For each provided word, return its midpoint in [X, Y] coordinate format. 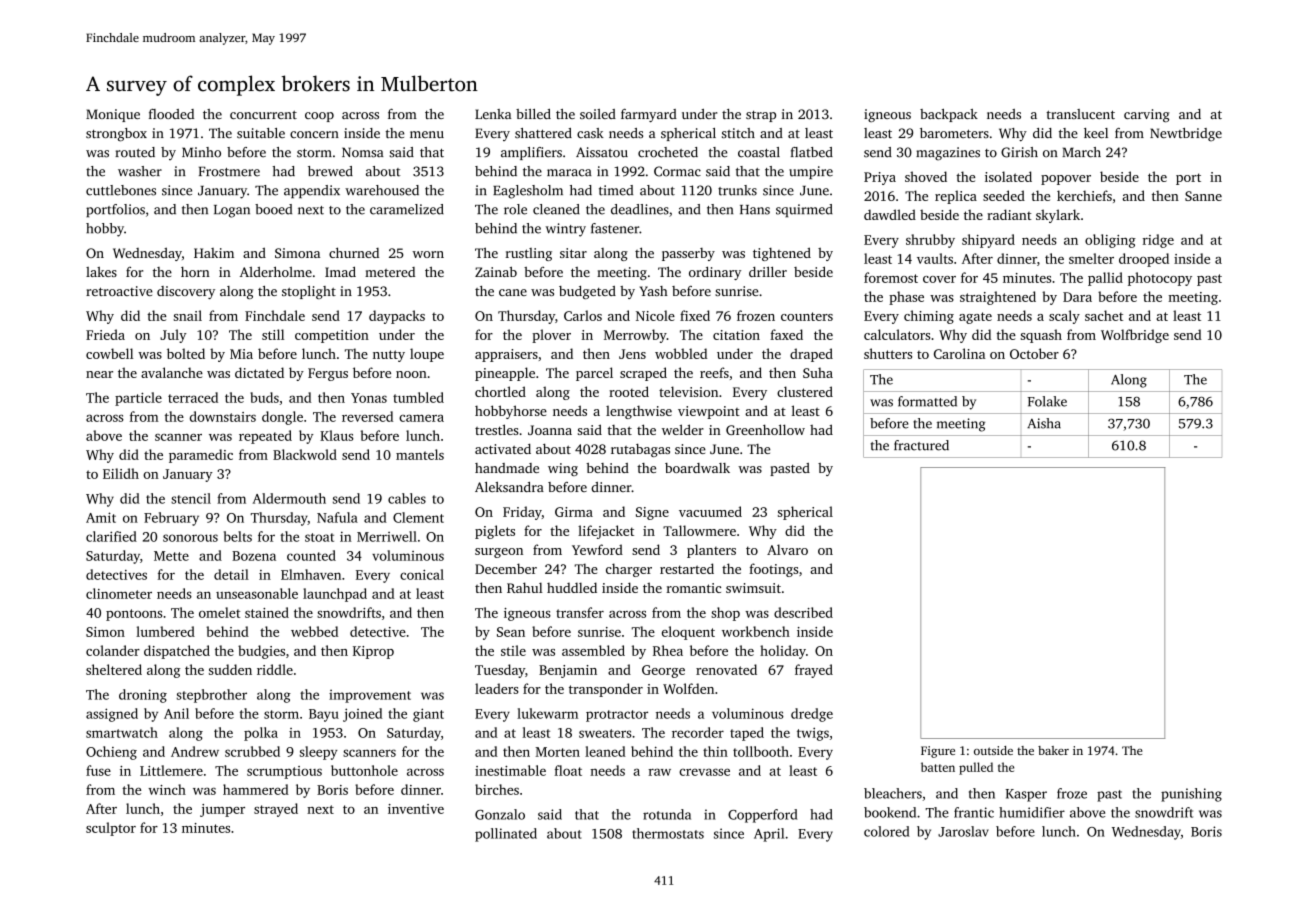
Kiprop [373, 652]
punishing [1191, 795]
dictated [259, 372]
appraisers [506, 355]
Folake [1047, 401]
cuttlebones [121, 190]
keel [1096, 133]
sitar [573, 253]
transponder [606, 690]
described [803, 612]
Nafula [337, 517]
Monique [113, 115]
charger [629, 570]
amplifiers [531, 153]
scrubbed [252, 751]
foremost [891, 277]
